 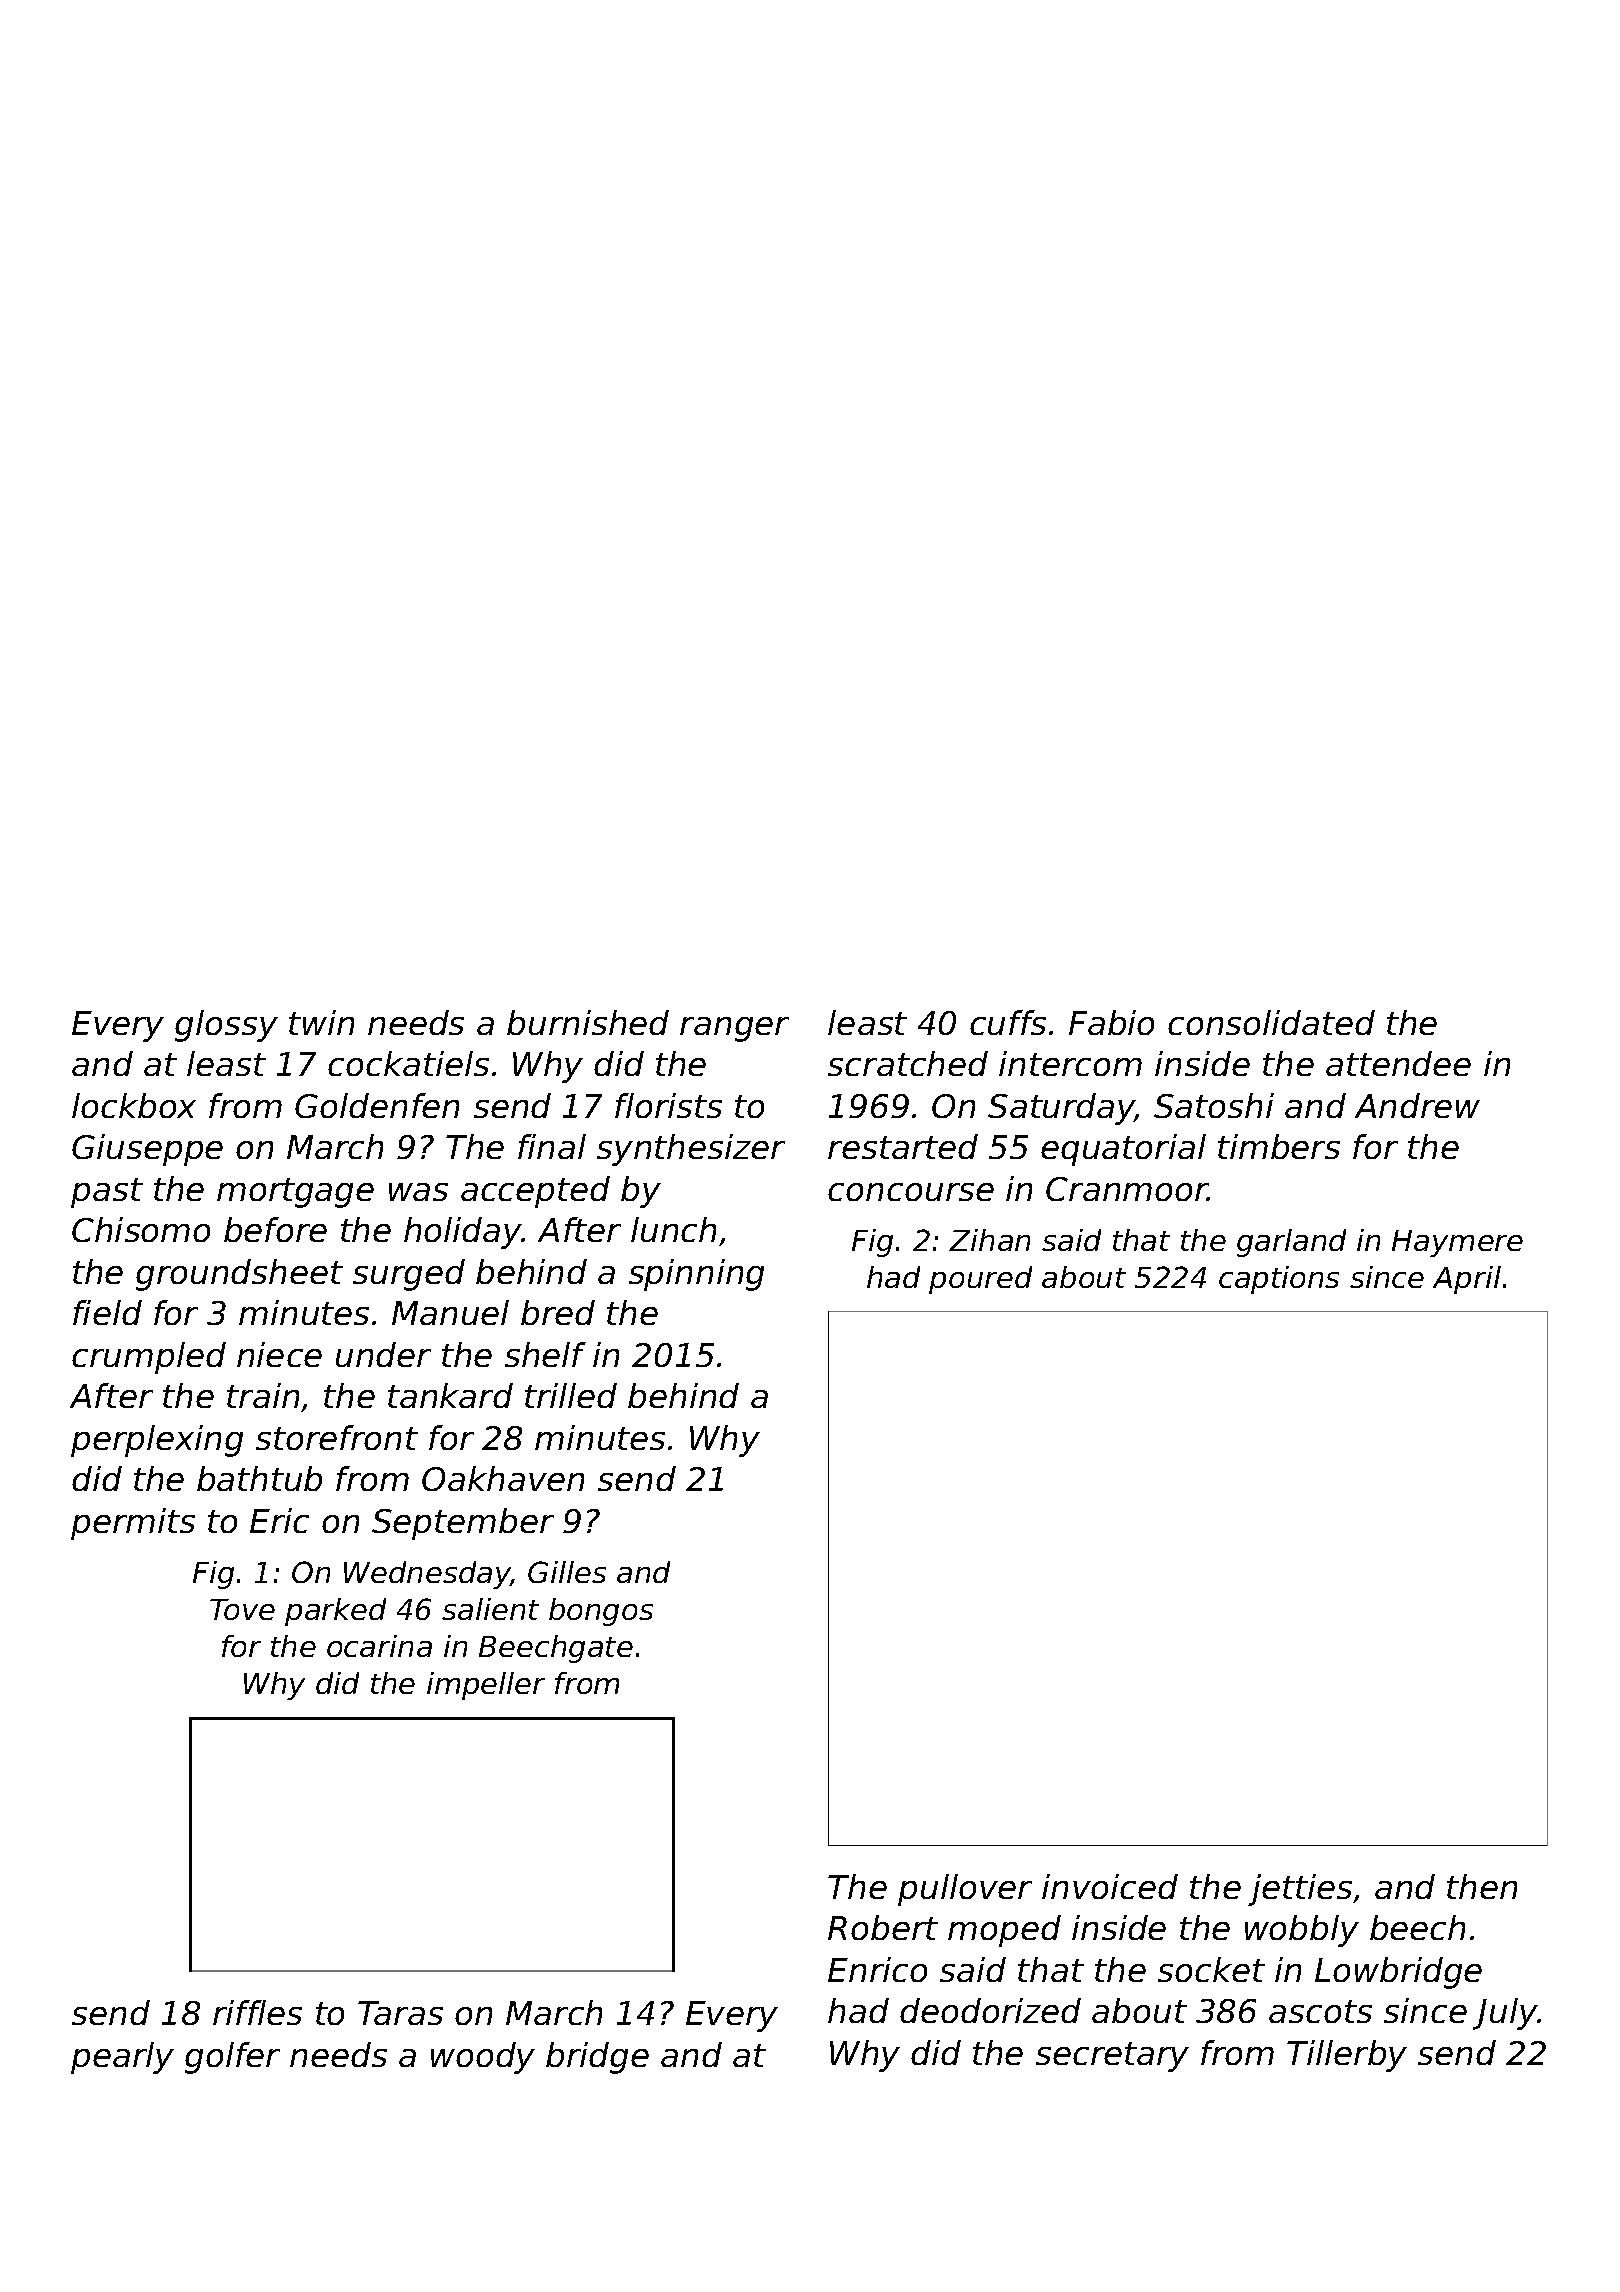 I want to click on captions, so click(x=1279, y=1280).
